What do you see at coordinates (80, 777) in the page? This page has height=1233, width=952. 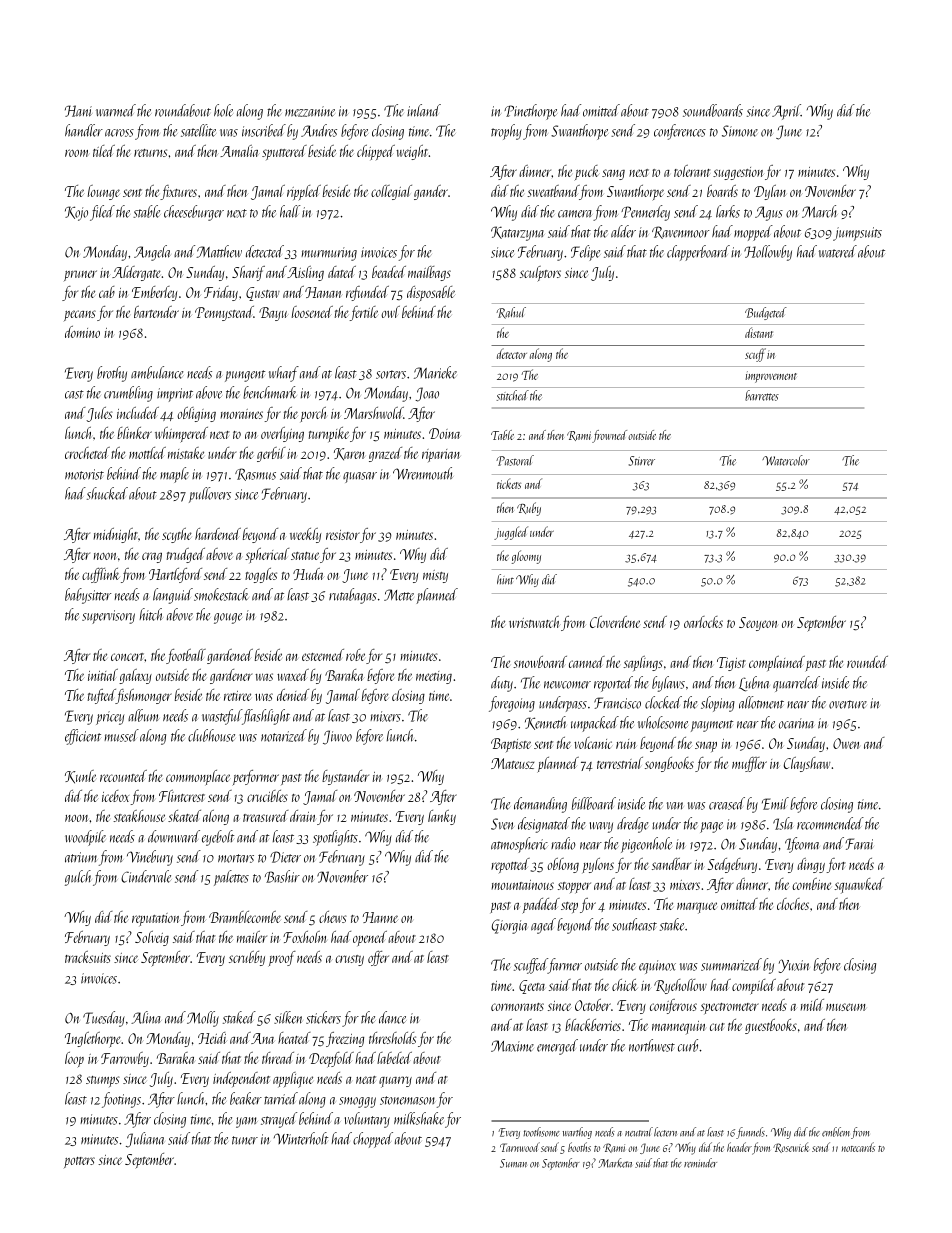 I see `Kunle` at bounding box center [80, 777].
